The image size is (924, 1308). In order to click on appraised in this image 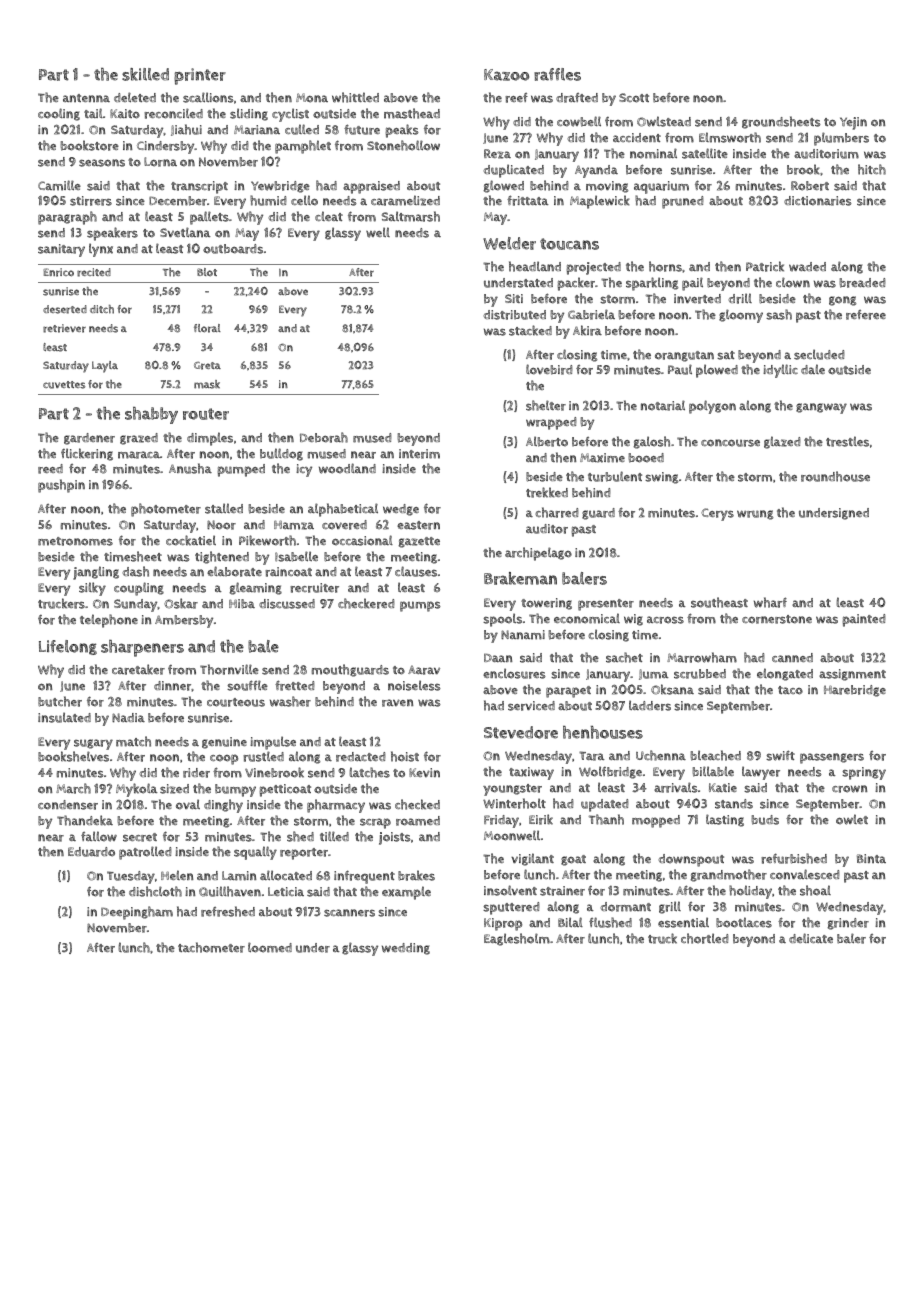, I will do `click(371, 187)`.
